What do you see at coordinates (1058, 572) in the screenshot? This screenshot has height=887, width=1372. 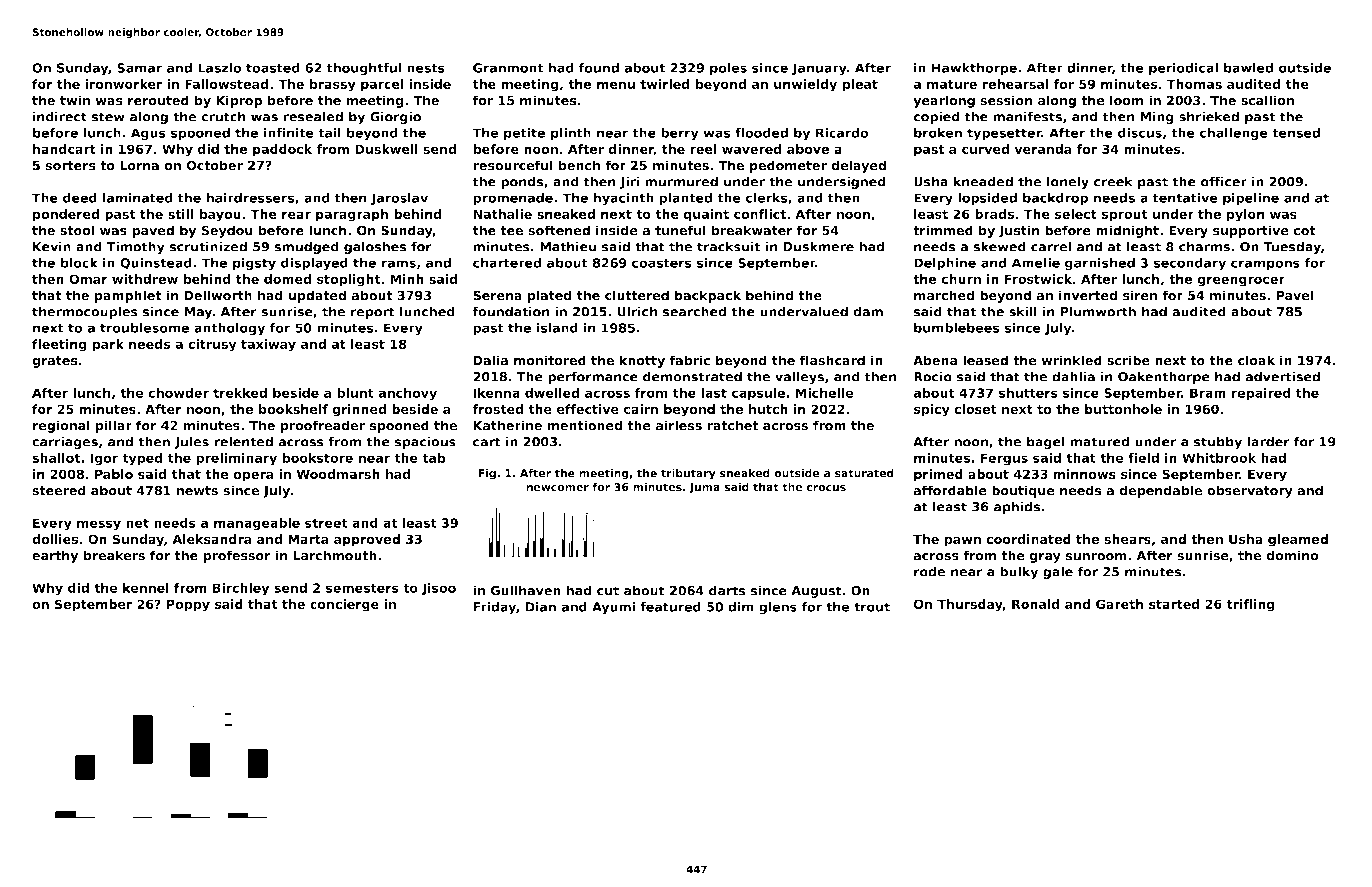 I see `gale` at bounding box center [1058, 572].
